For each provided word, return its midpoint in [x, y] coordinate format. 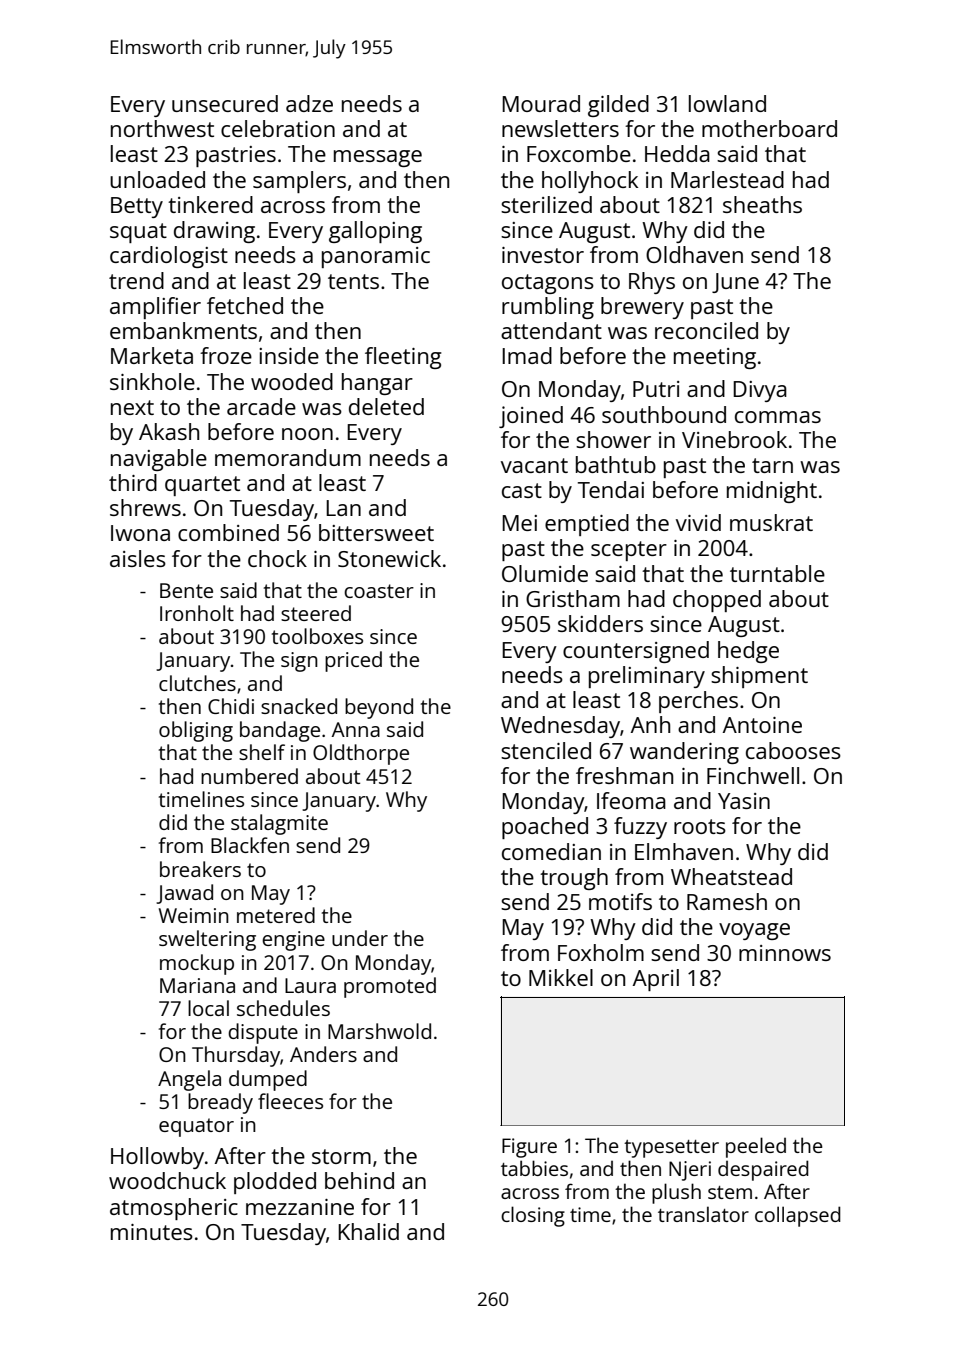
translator [703, 1214]
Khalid [368, 1231]
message [378, 158]
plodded [275, 1183]
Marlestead [727, 179]
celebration [278, 128]
